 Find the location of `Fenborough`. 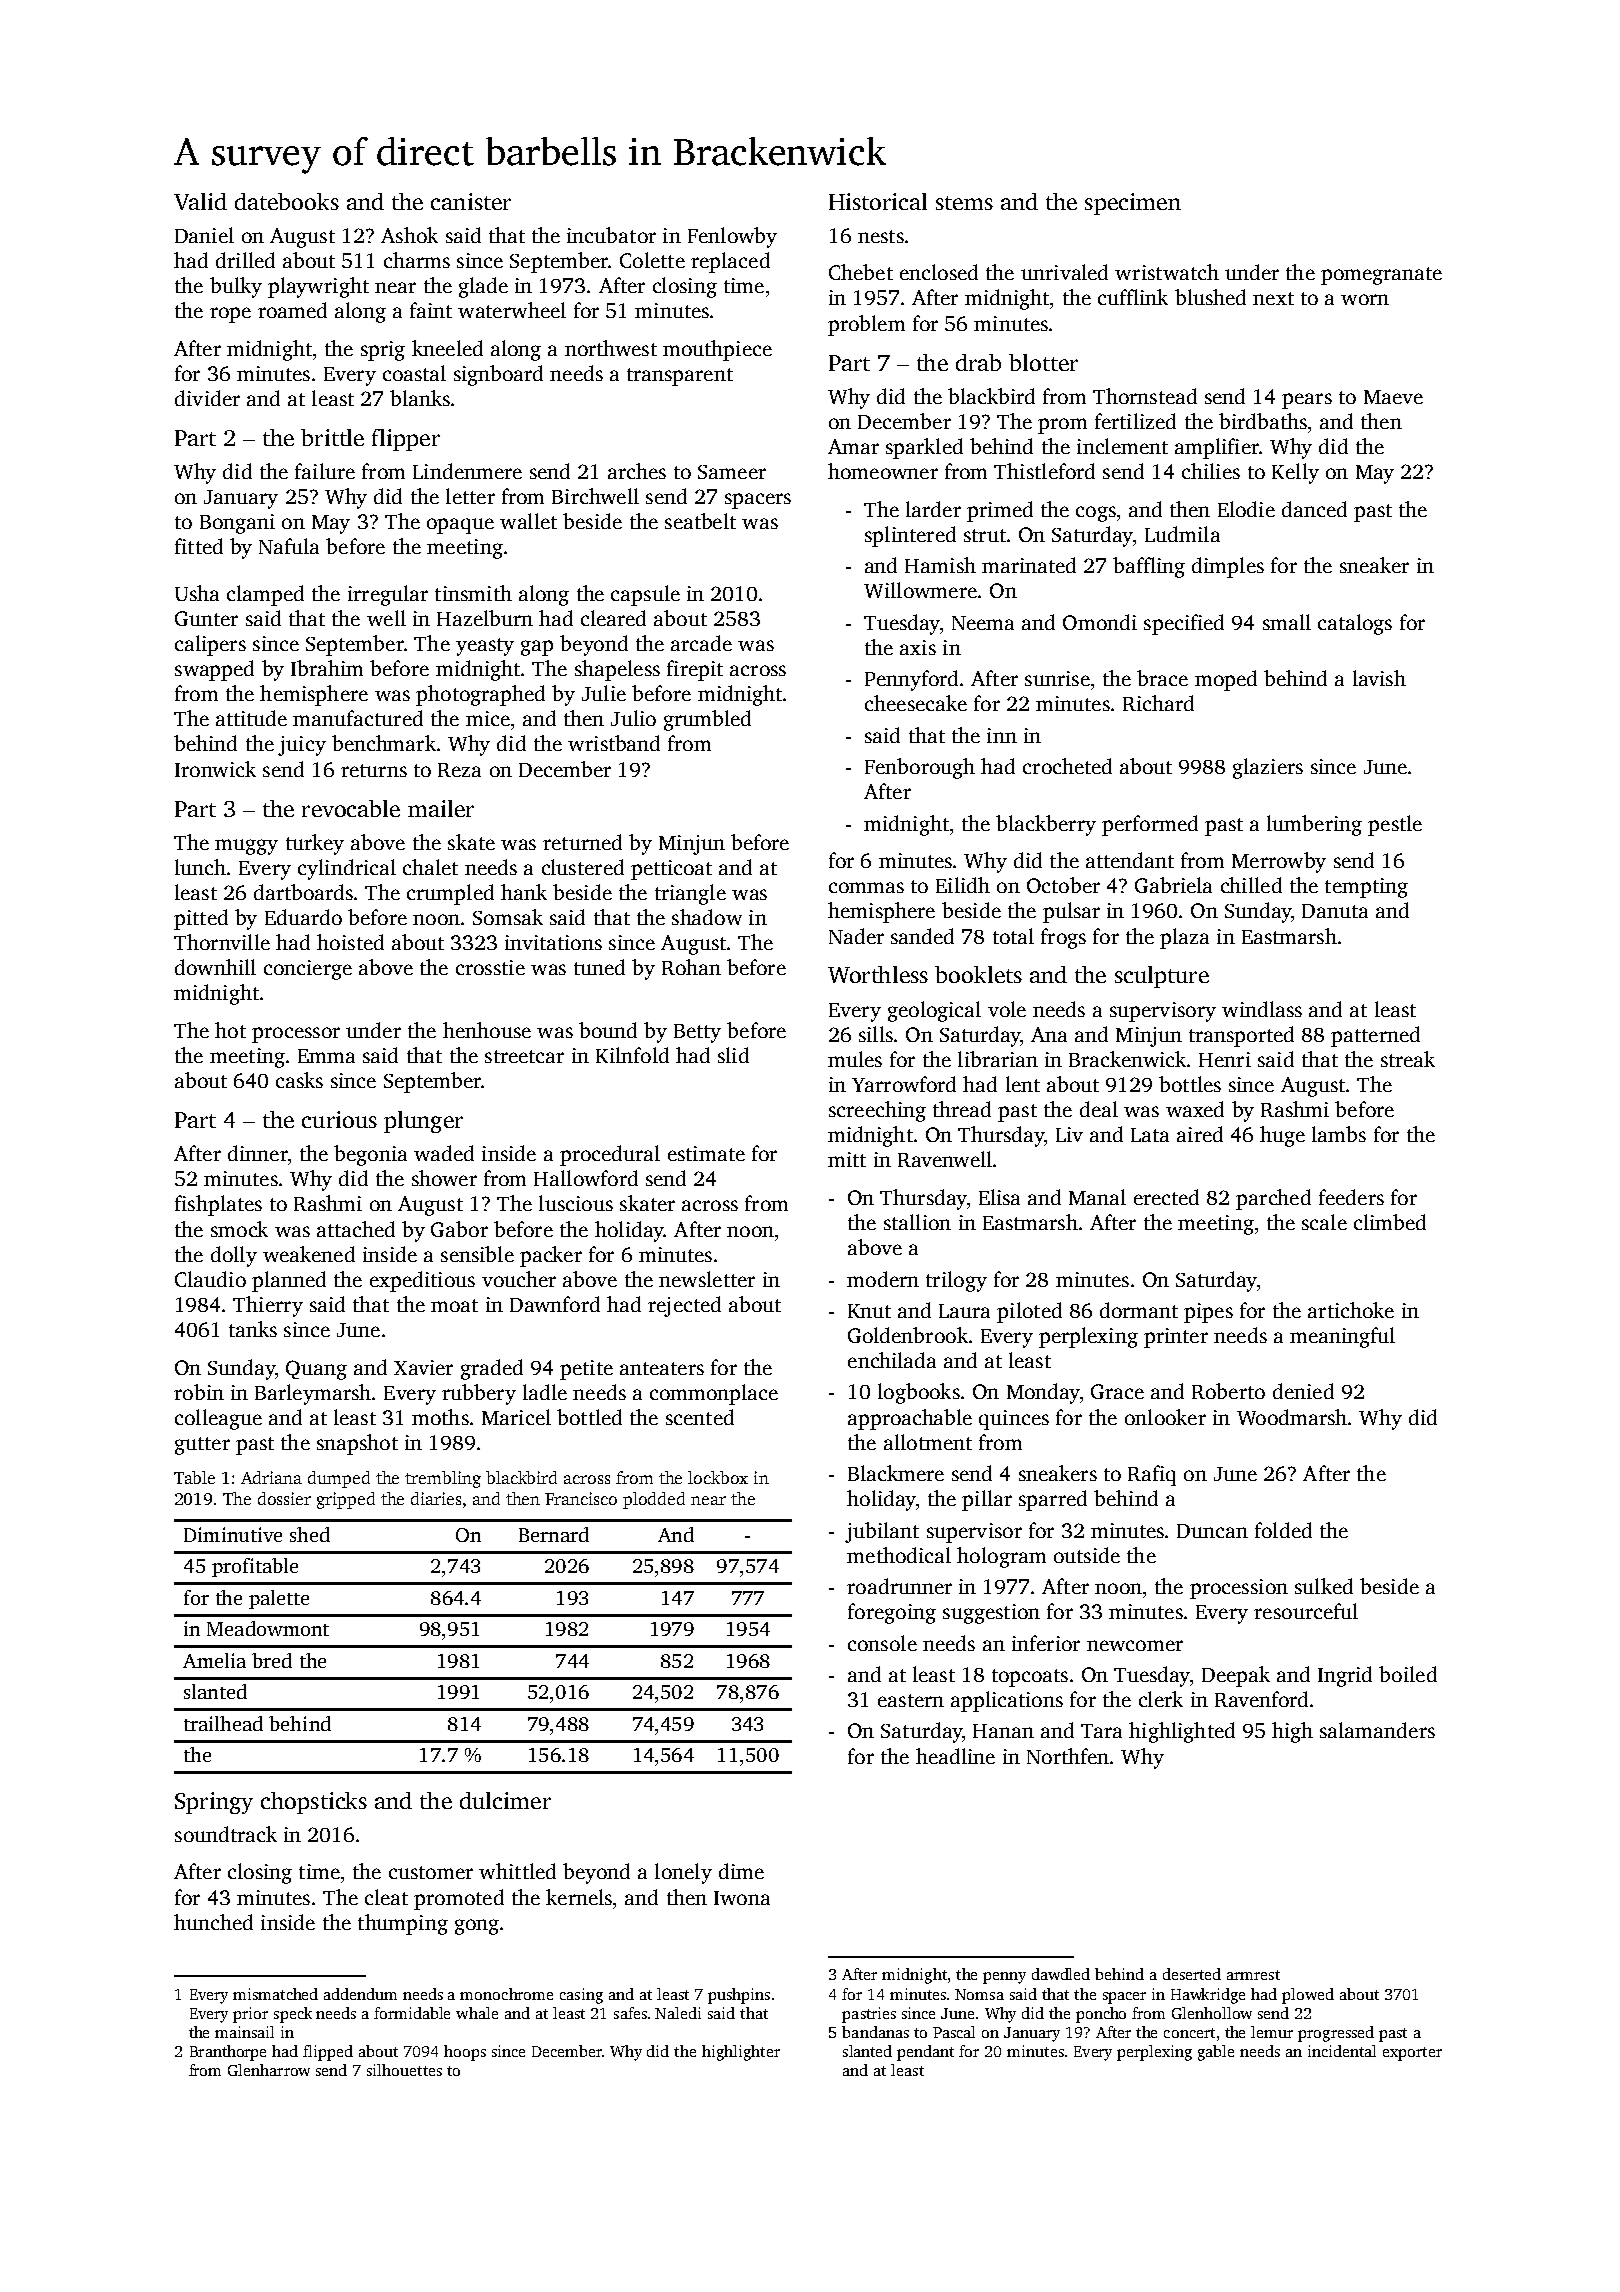

Fenborough is located at coordinates (920, 768).
